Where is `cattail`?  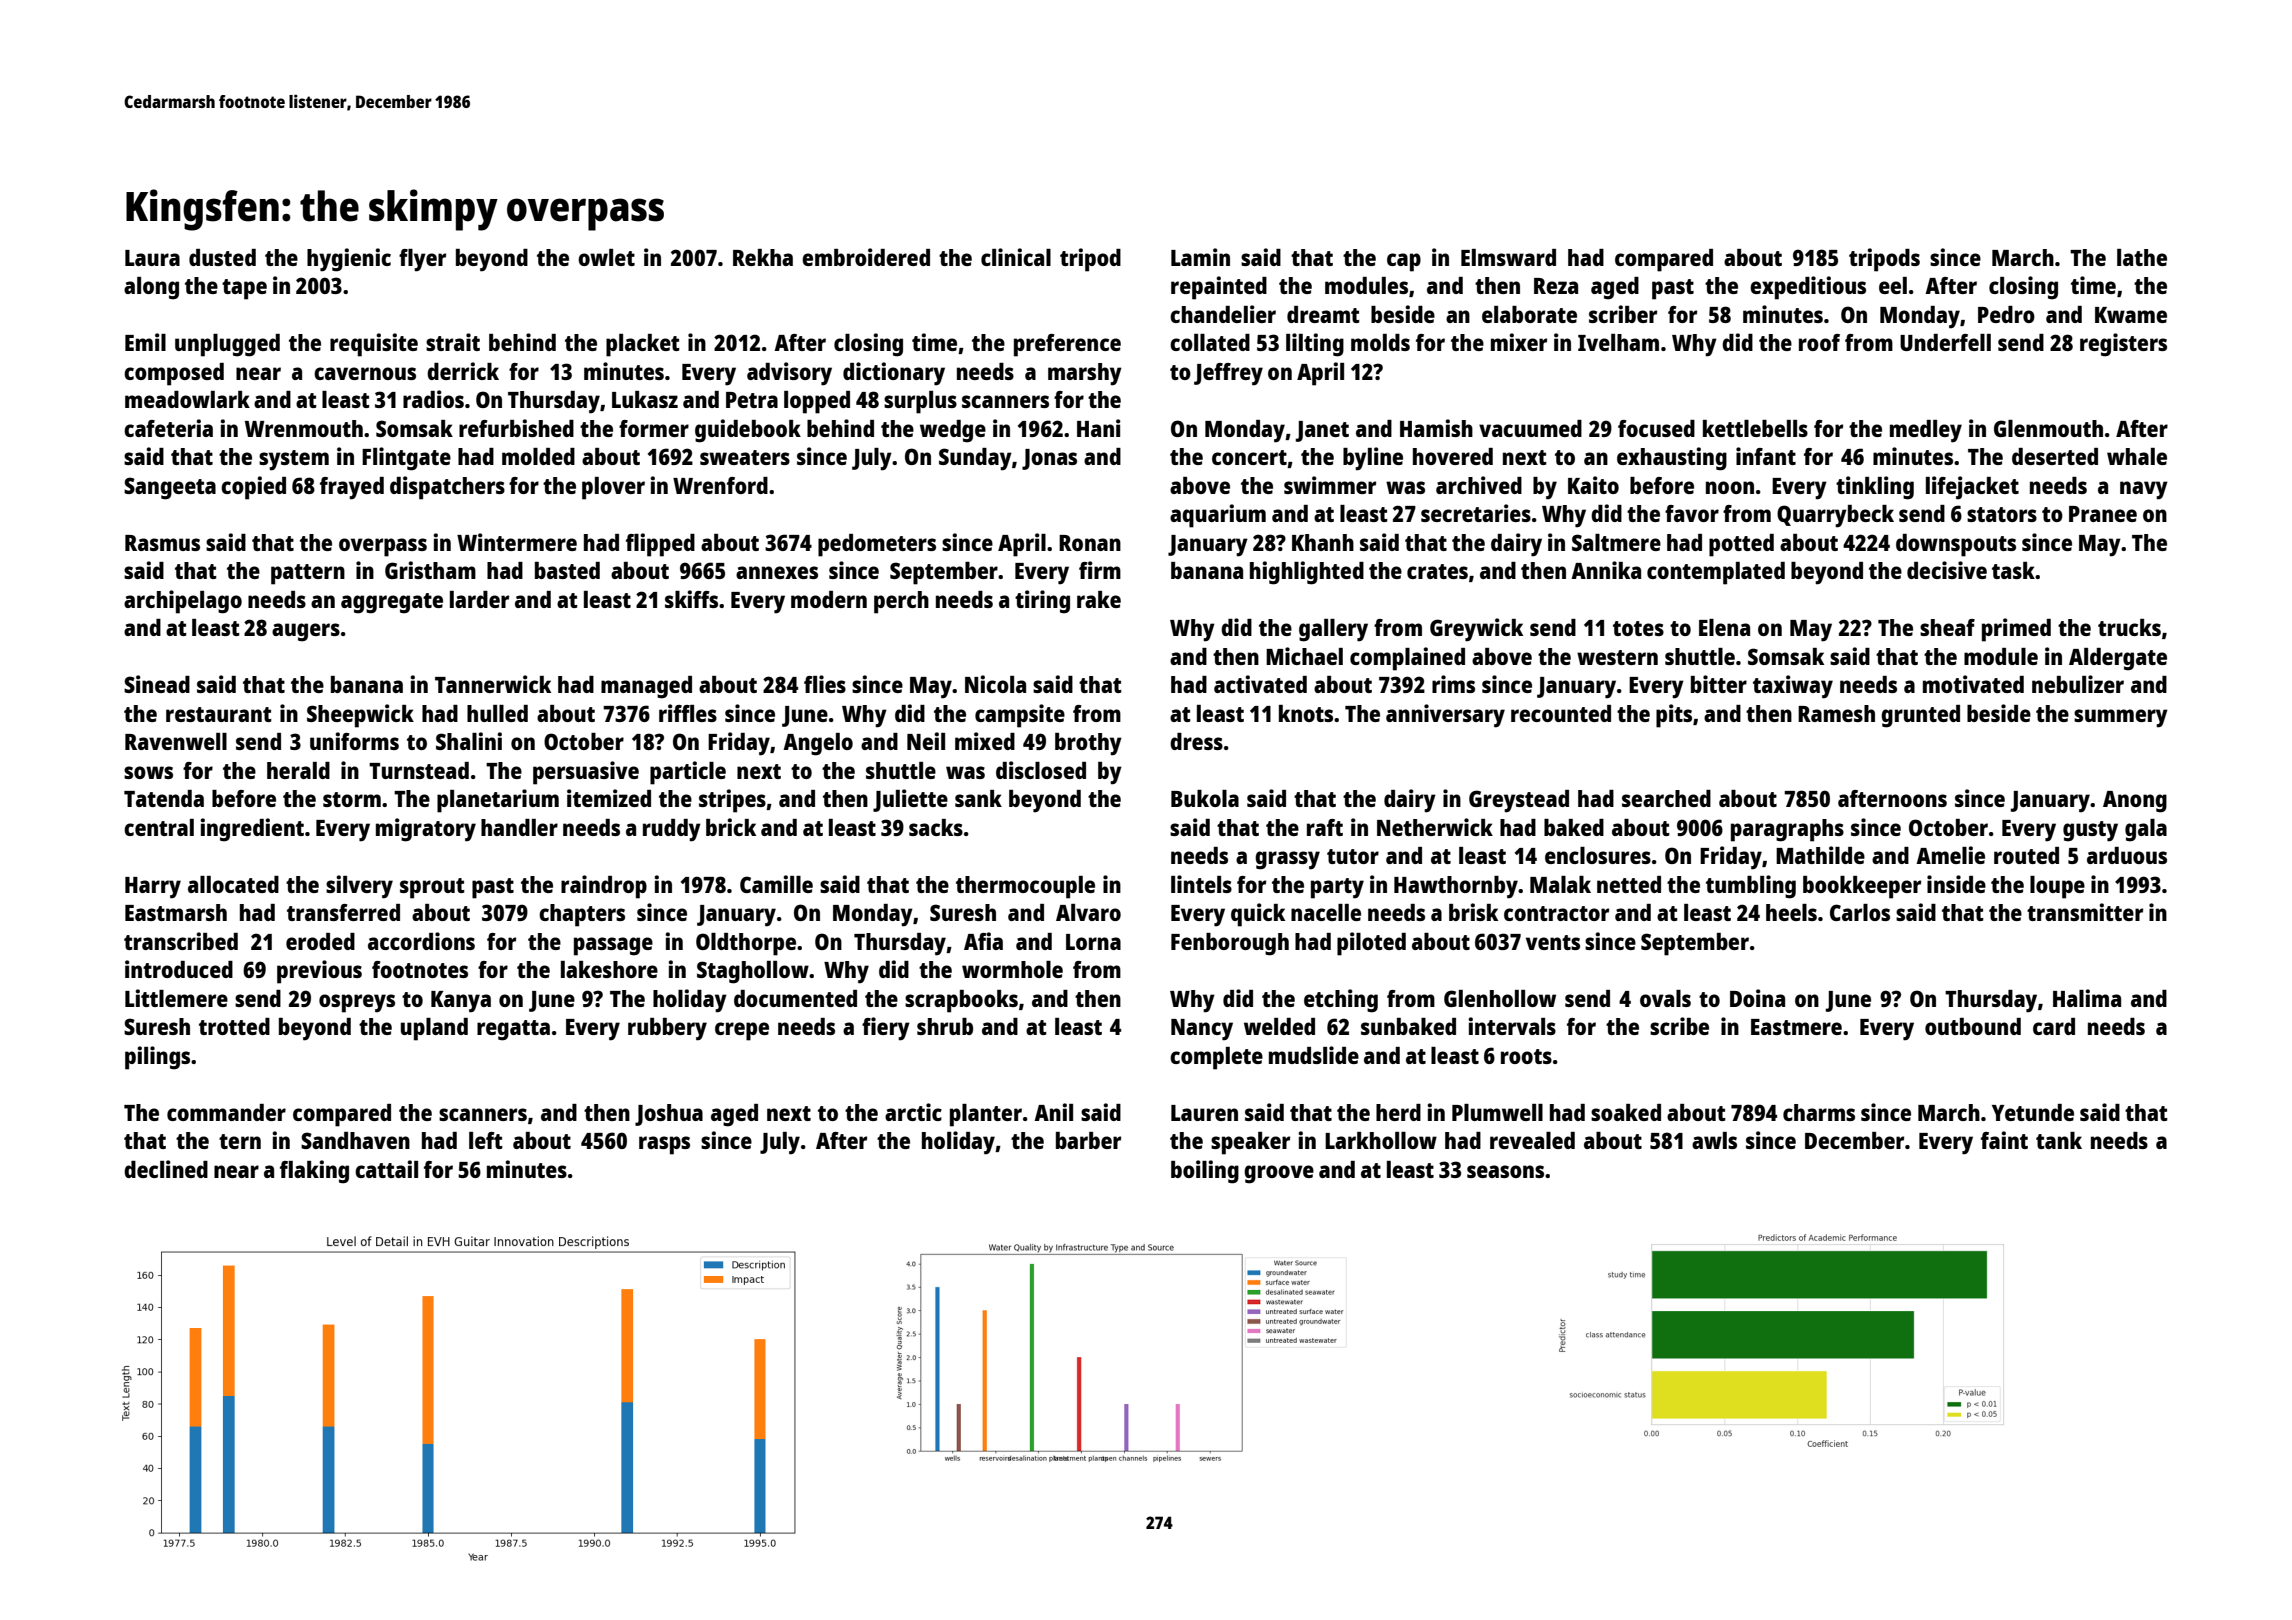 cattail is located at coordinates (386, 1169).
